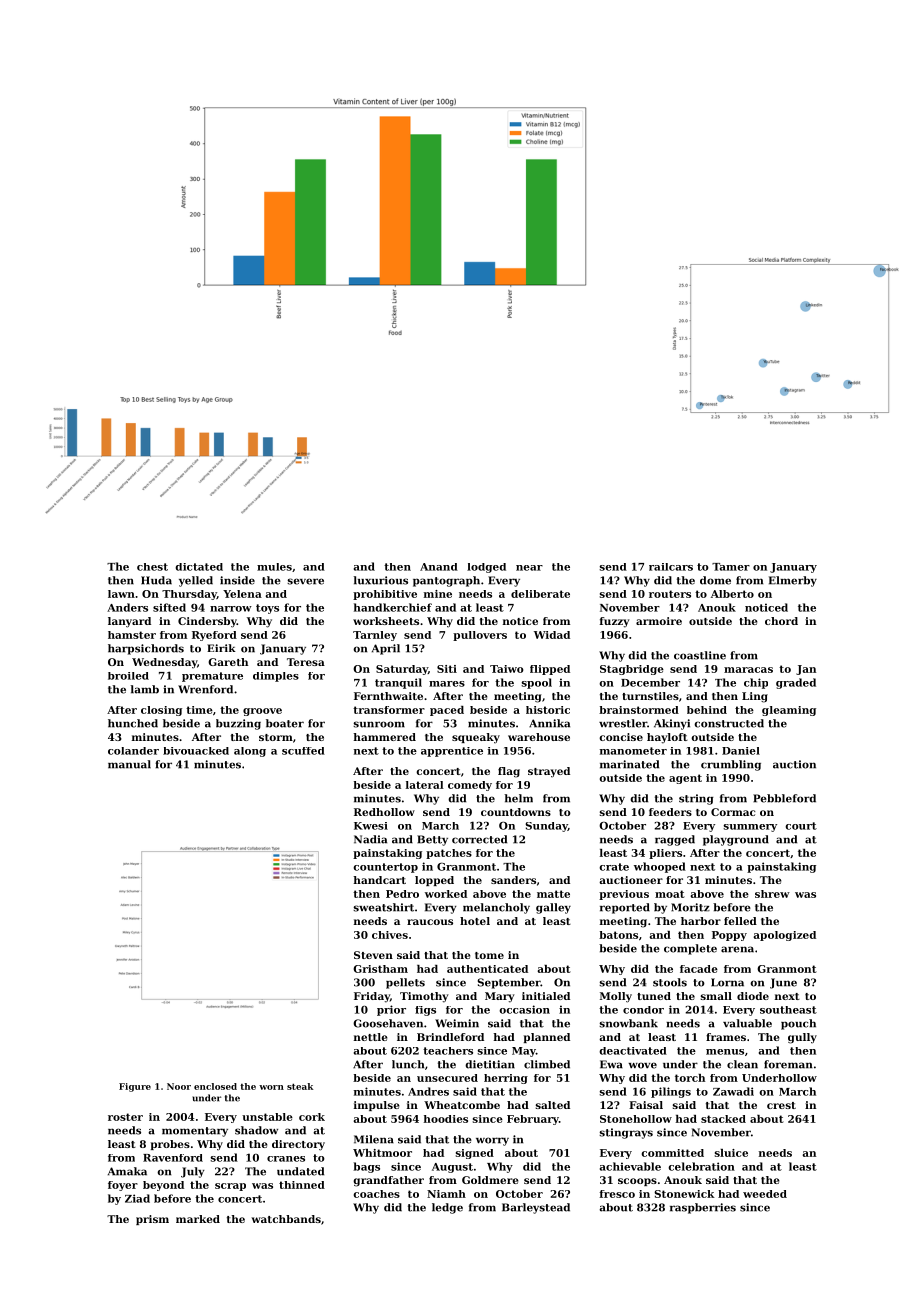 The height and width of the screenshot is (1308, 924). What do you see at coordinates (271, 1087) in the screenshot?
I see `worn` at bounding box center [271, 1087].
